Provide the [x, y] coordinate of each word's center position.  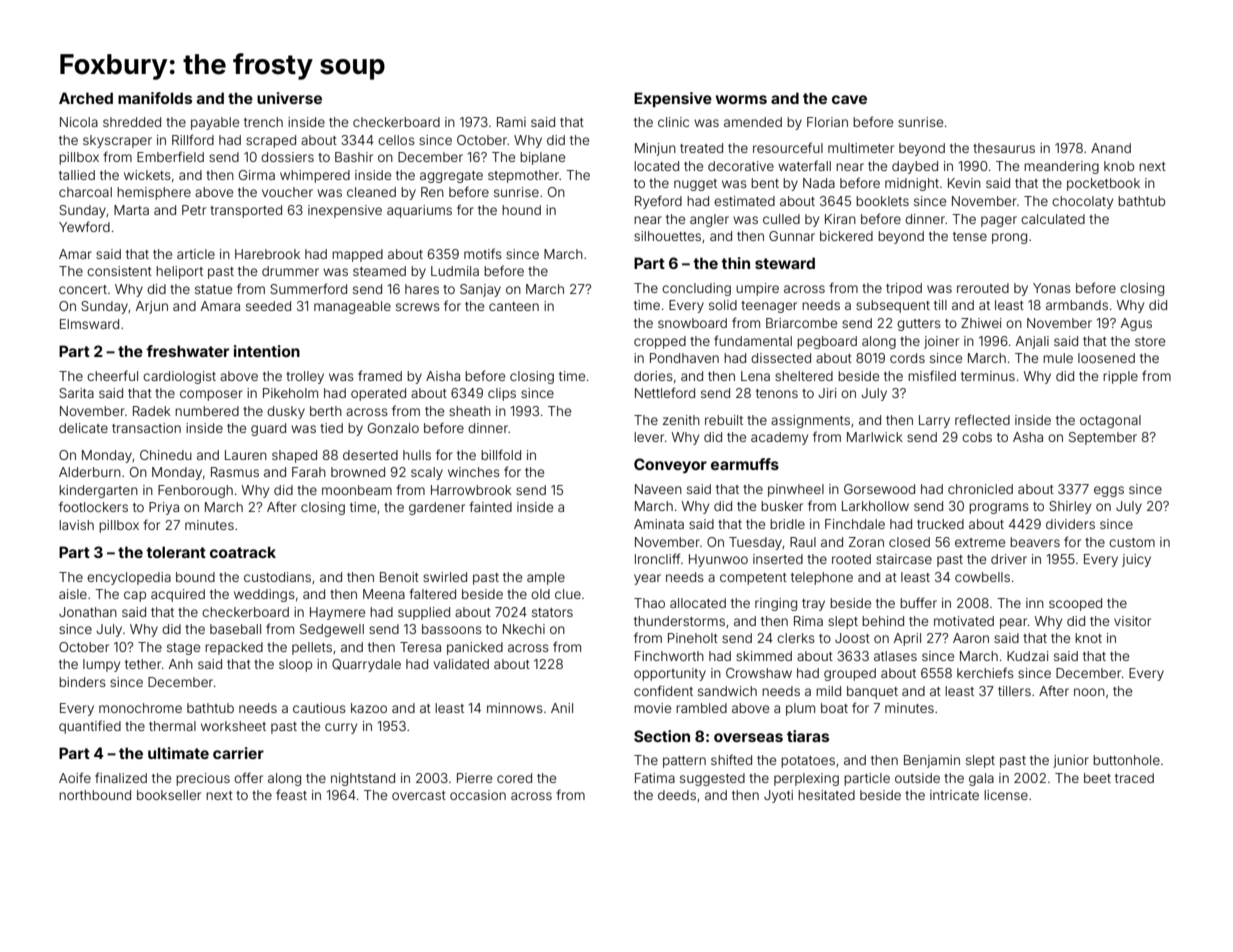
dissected [781, 358]
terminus [988, 376]
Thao [649, 603]
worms [741, 99]
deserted [370, 455]
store [1150, 341]
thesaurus [1004, 148]
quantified [90, 727]
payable [215, 123]
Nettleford [665, 392]
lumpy [101, 665]
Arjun [152, 307]
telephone [822, 578]
